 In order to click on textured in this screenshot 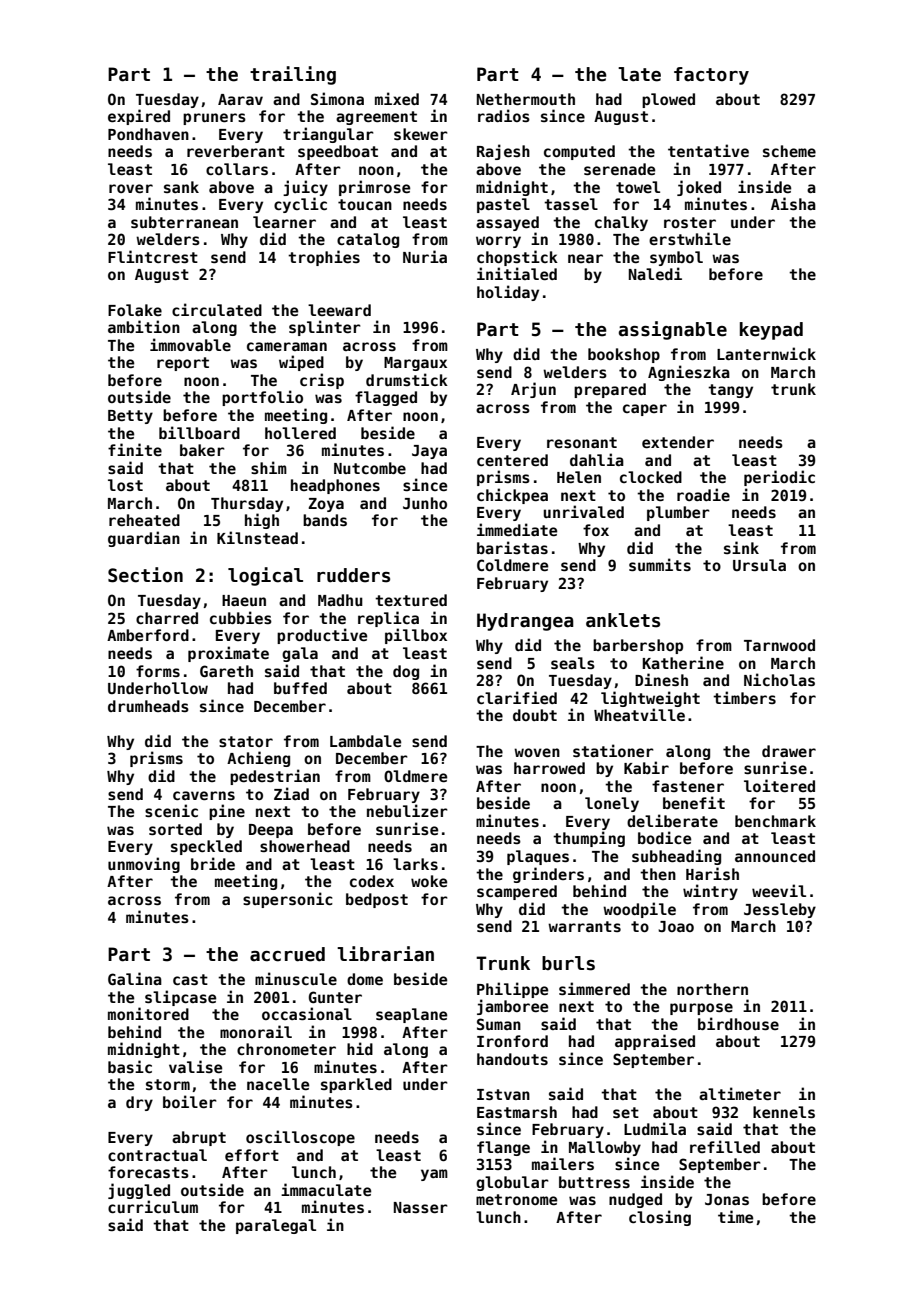, I will do `click(411, 600)`.
